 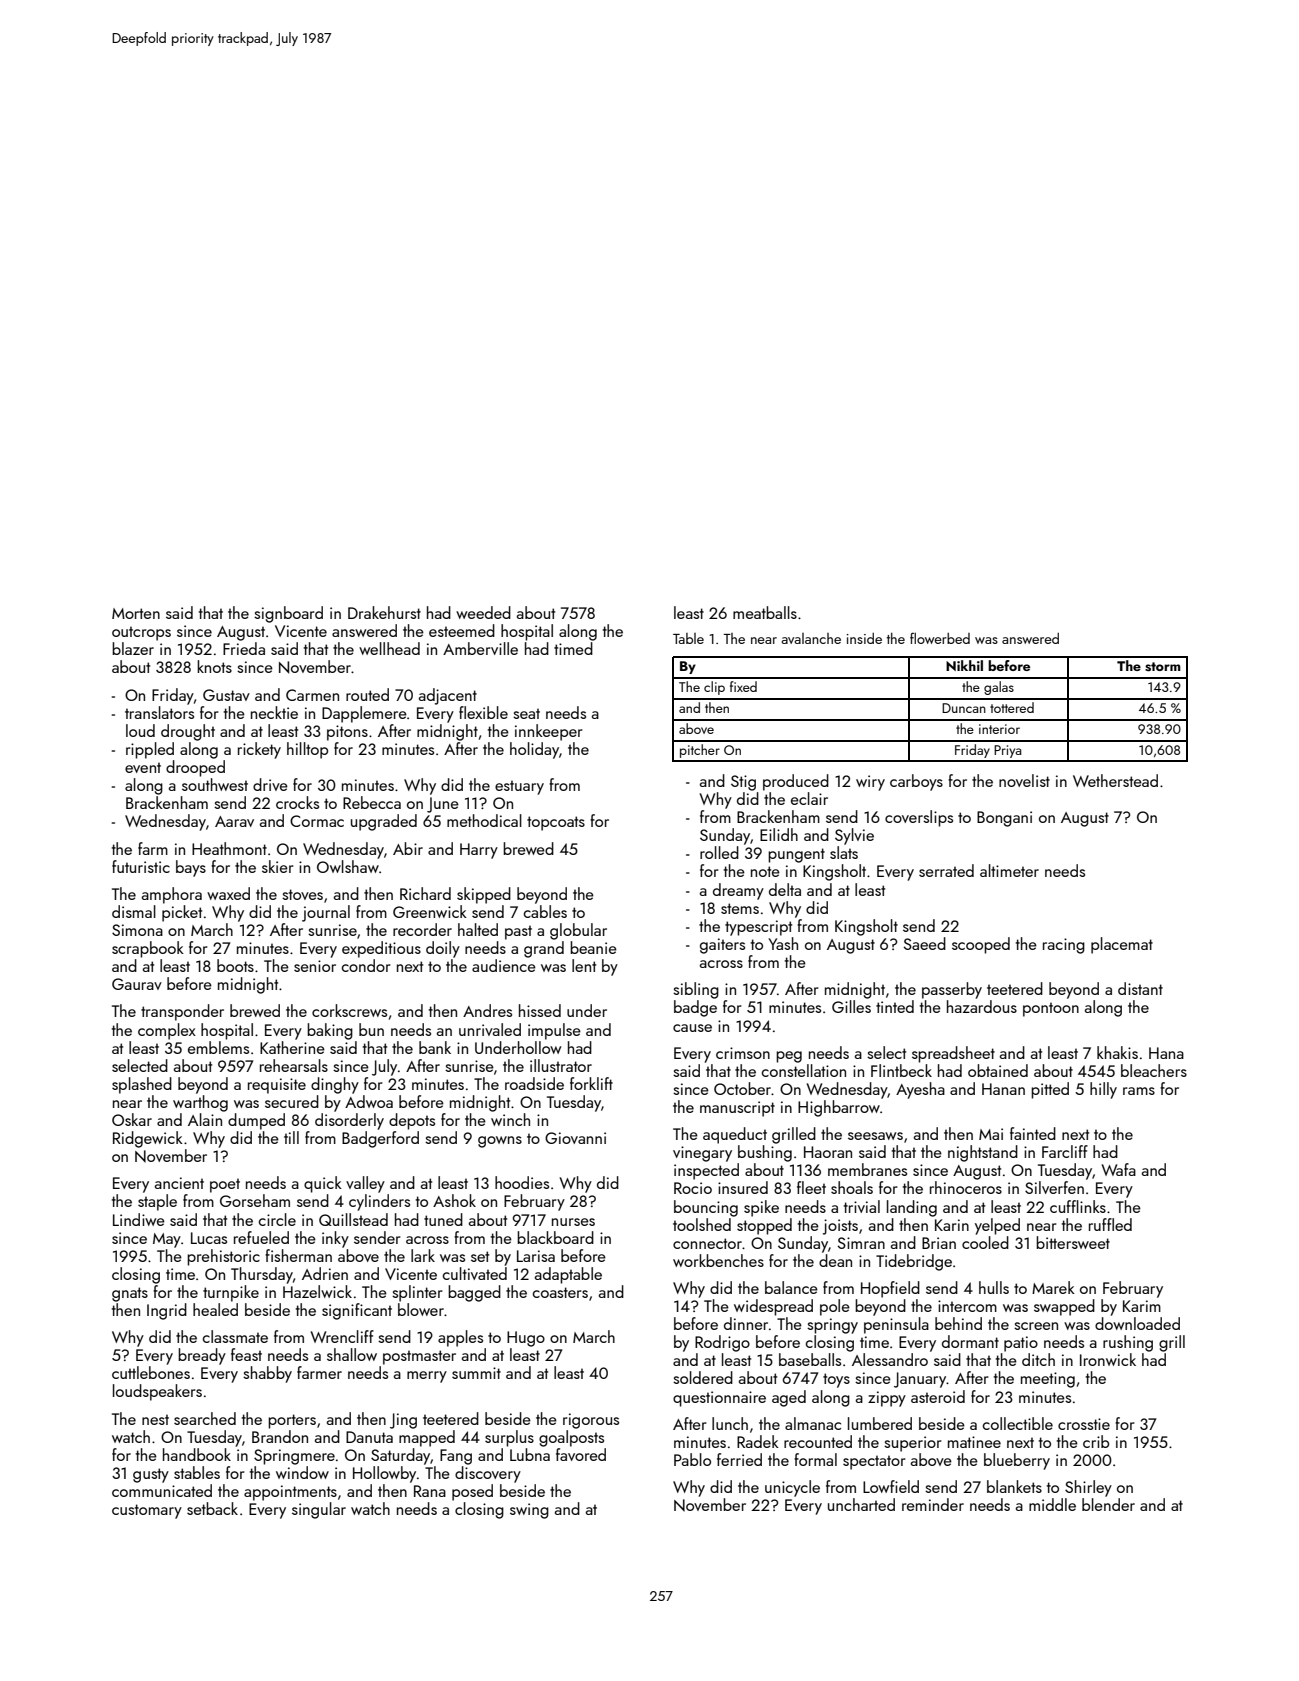 What do you see at coordinates (483, 612) in the screenshot?
I see `weeded` at bounding box center [483, 612].
